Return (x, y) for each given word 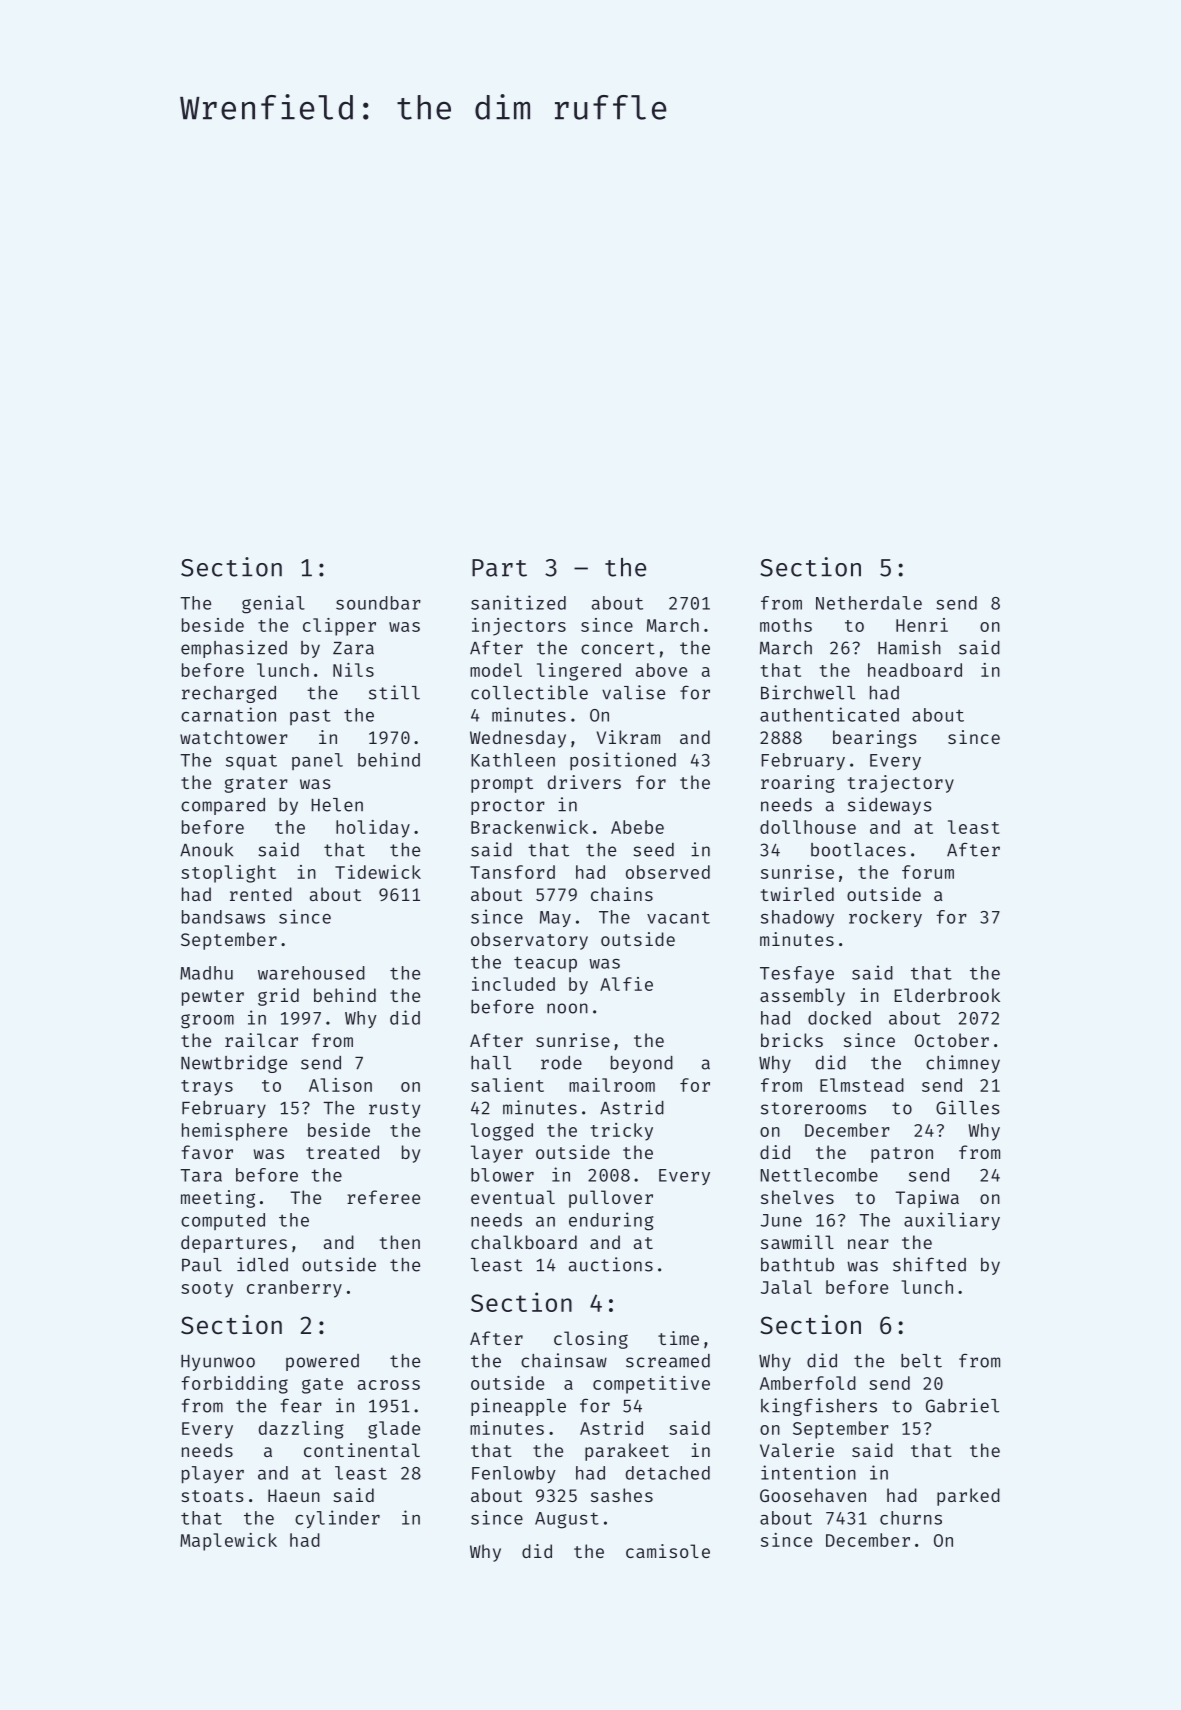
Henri (922, 625)
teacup (545, 964)
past (310, 717)
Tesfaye (797, 974)
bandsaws (223, 917)
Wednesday (518, 739)
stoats (212, 1496)
